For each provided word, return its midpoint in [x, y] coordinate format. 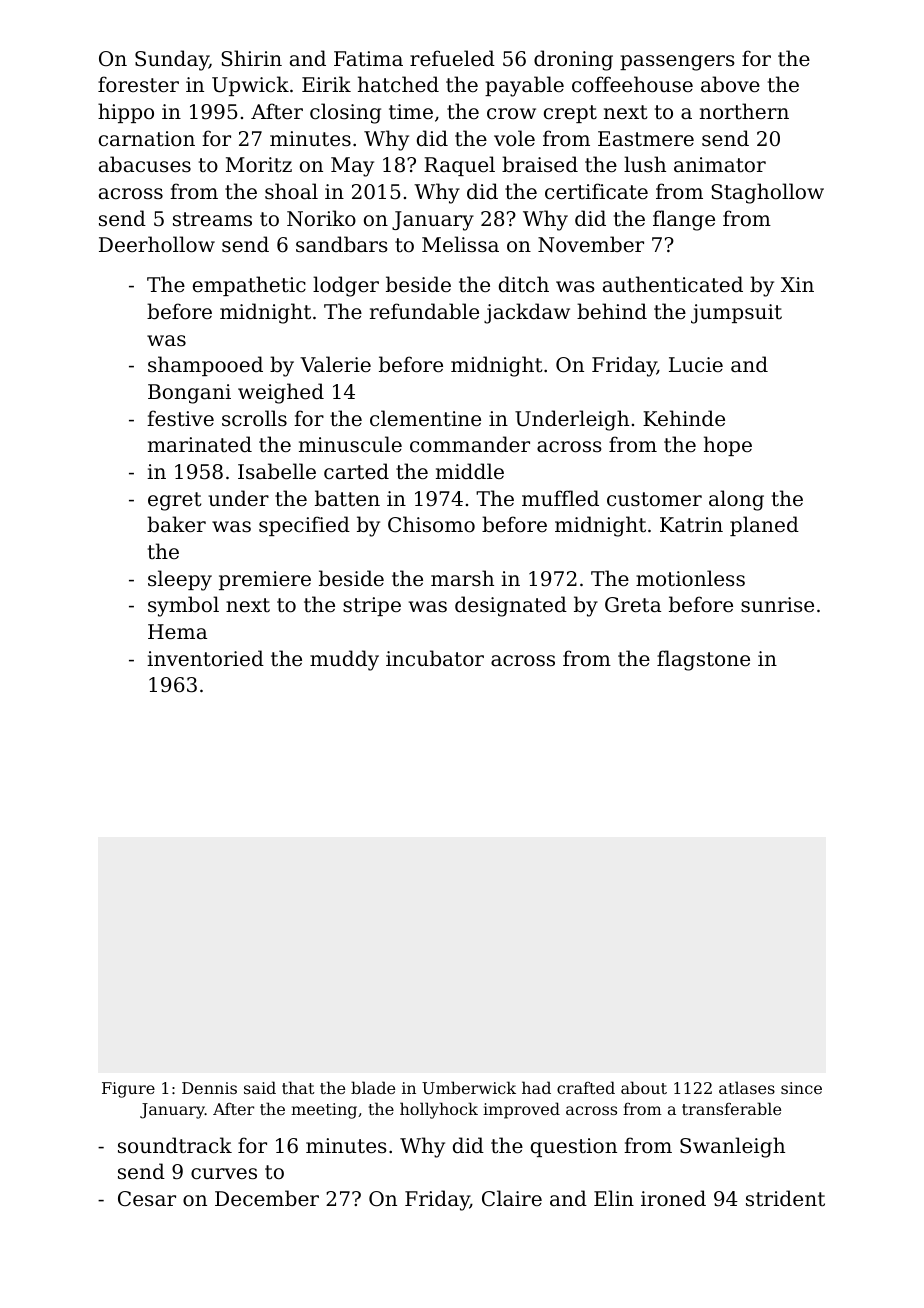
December [267, 1198]
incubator [435, 658]
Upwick [250, 86]
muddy [344, 660]
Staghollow [767, 193]
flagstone [703, 660]
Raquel [459, 166]
